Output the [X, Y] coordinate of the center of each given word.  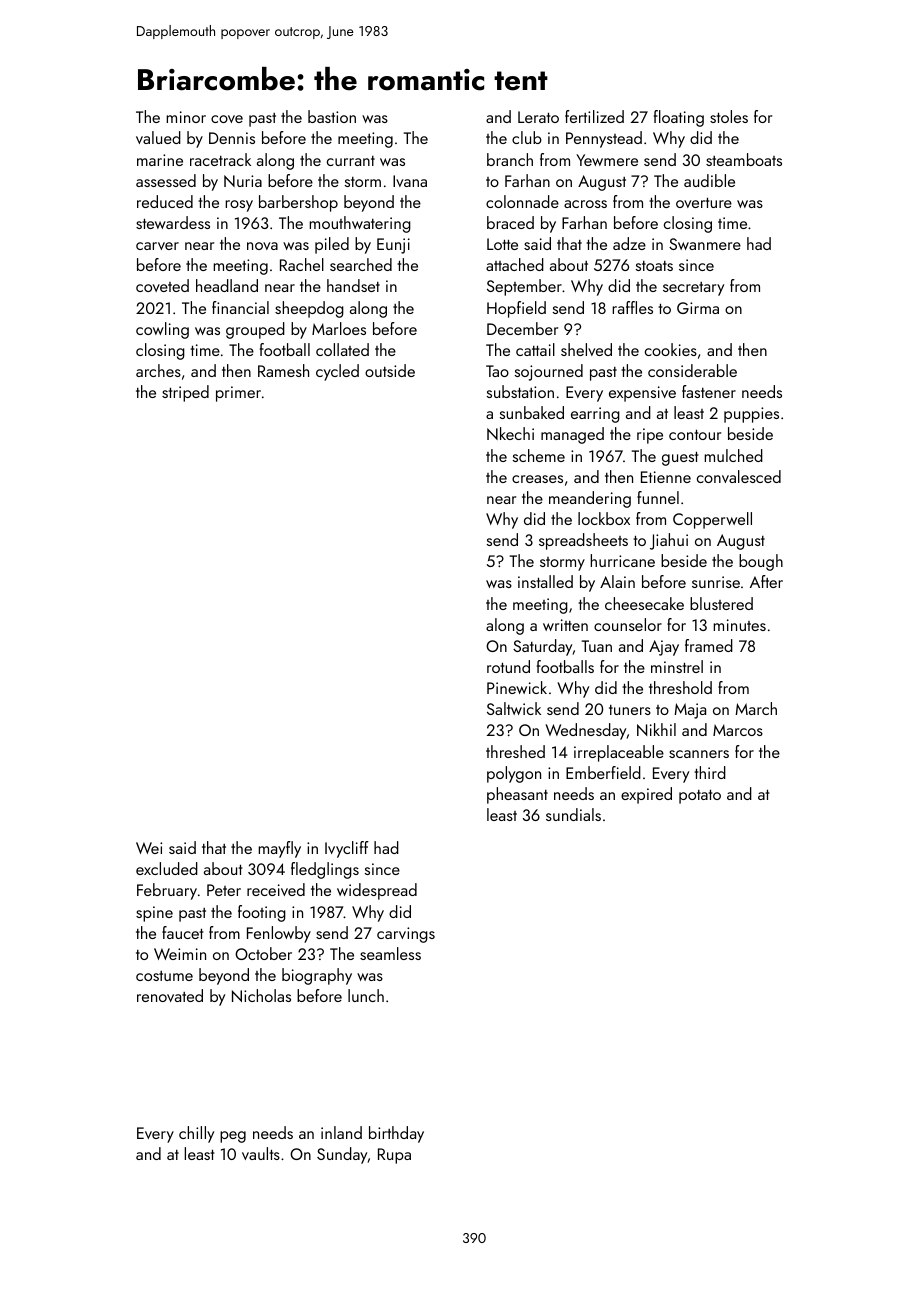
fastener [709, 391]
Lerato [538, 117]
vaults [261, 1153]
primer [238, 394]
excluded [167, 868]
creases [537, 479]
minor [186, 117]
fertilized [594, 116]
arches [158, 370]
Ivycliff [347, 849]
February [167, 891]
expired [646, 795]
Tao [497, 371]
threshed [515, 751]
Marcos [738, 730]
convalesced [739, 476]
